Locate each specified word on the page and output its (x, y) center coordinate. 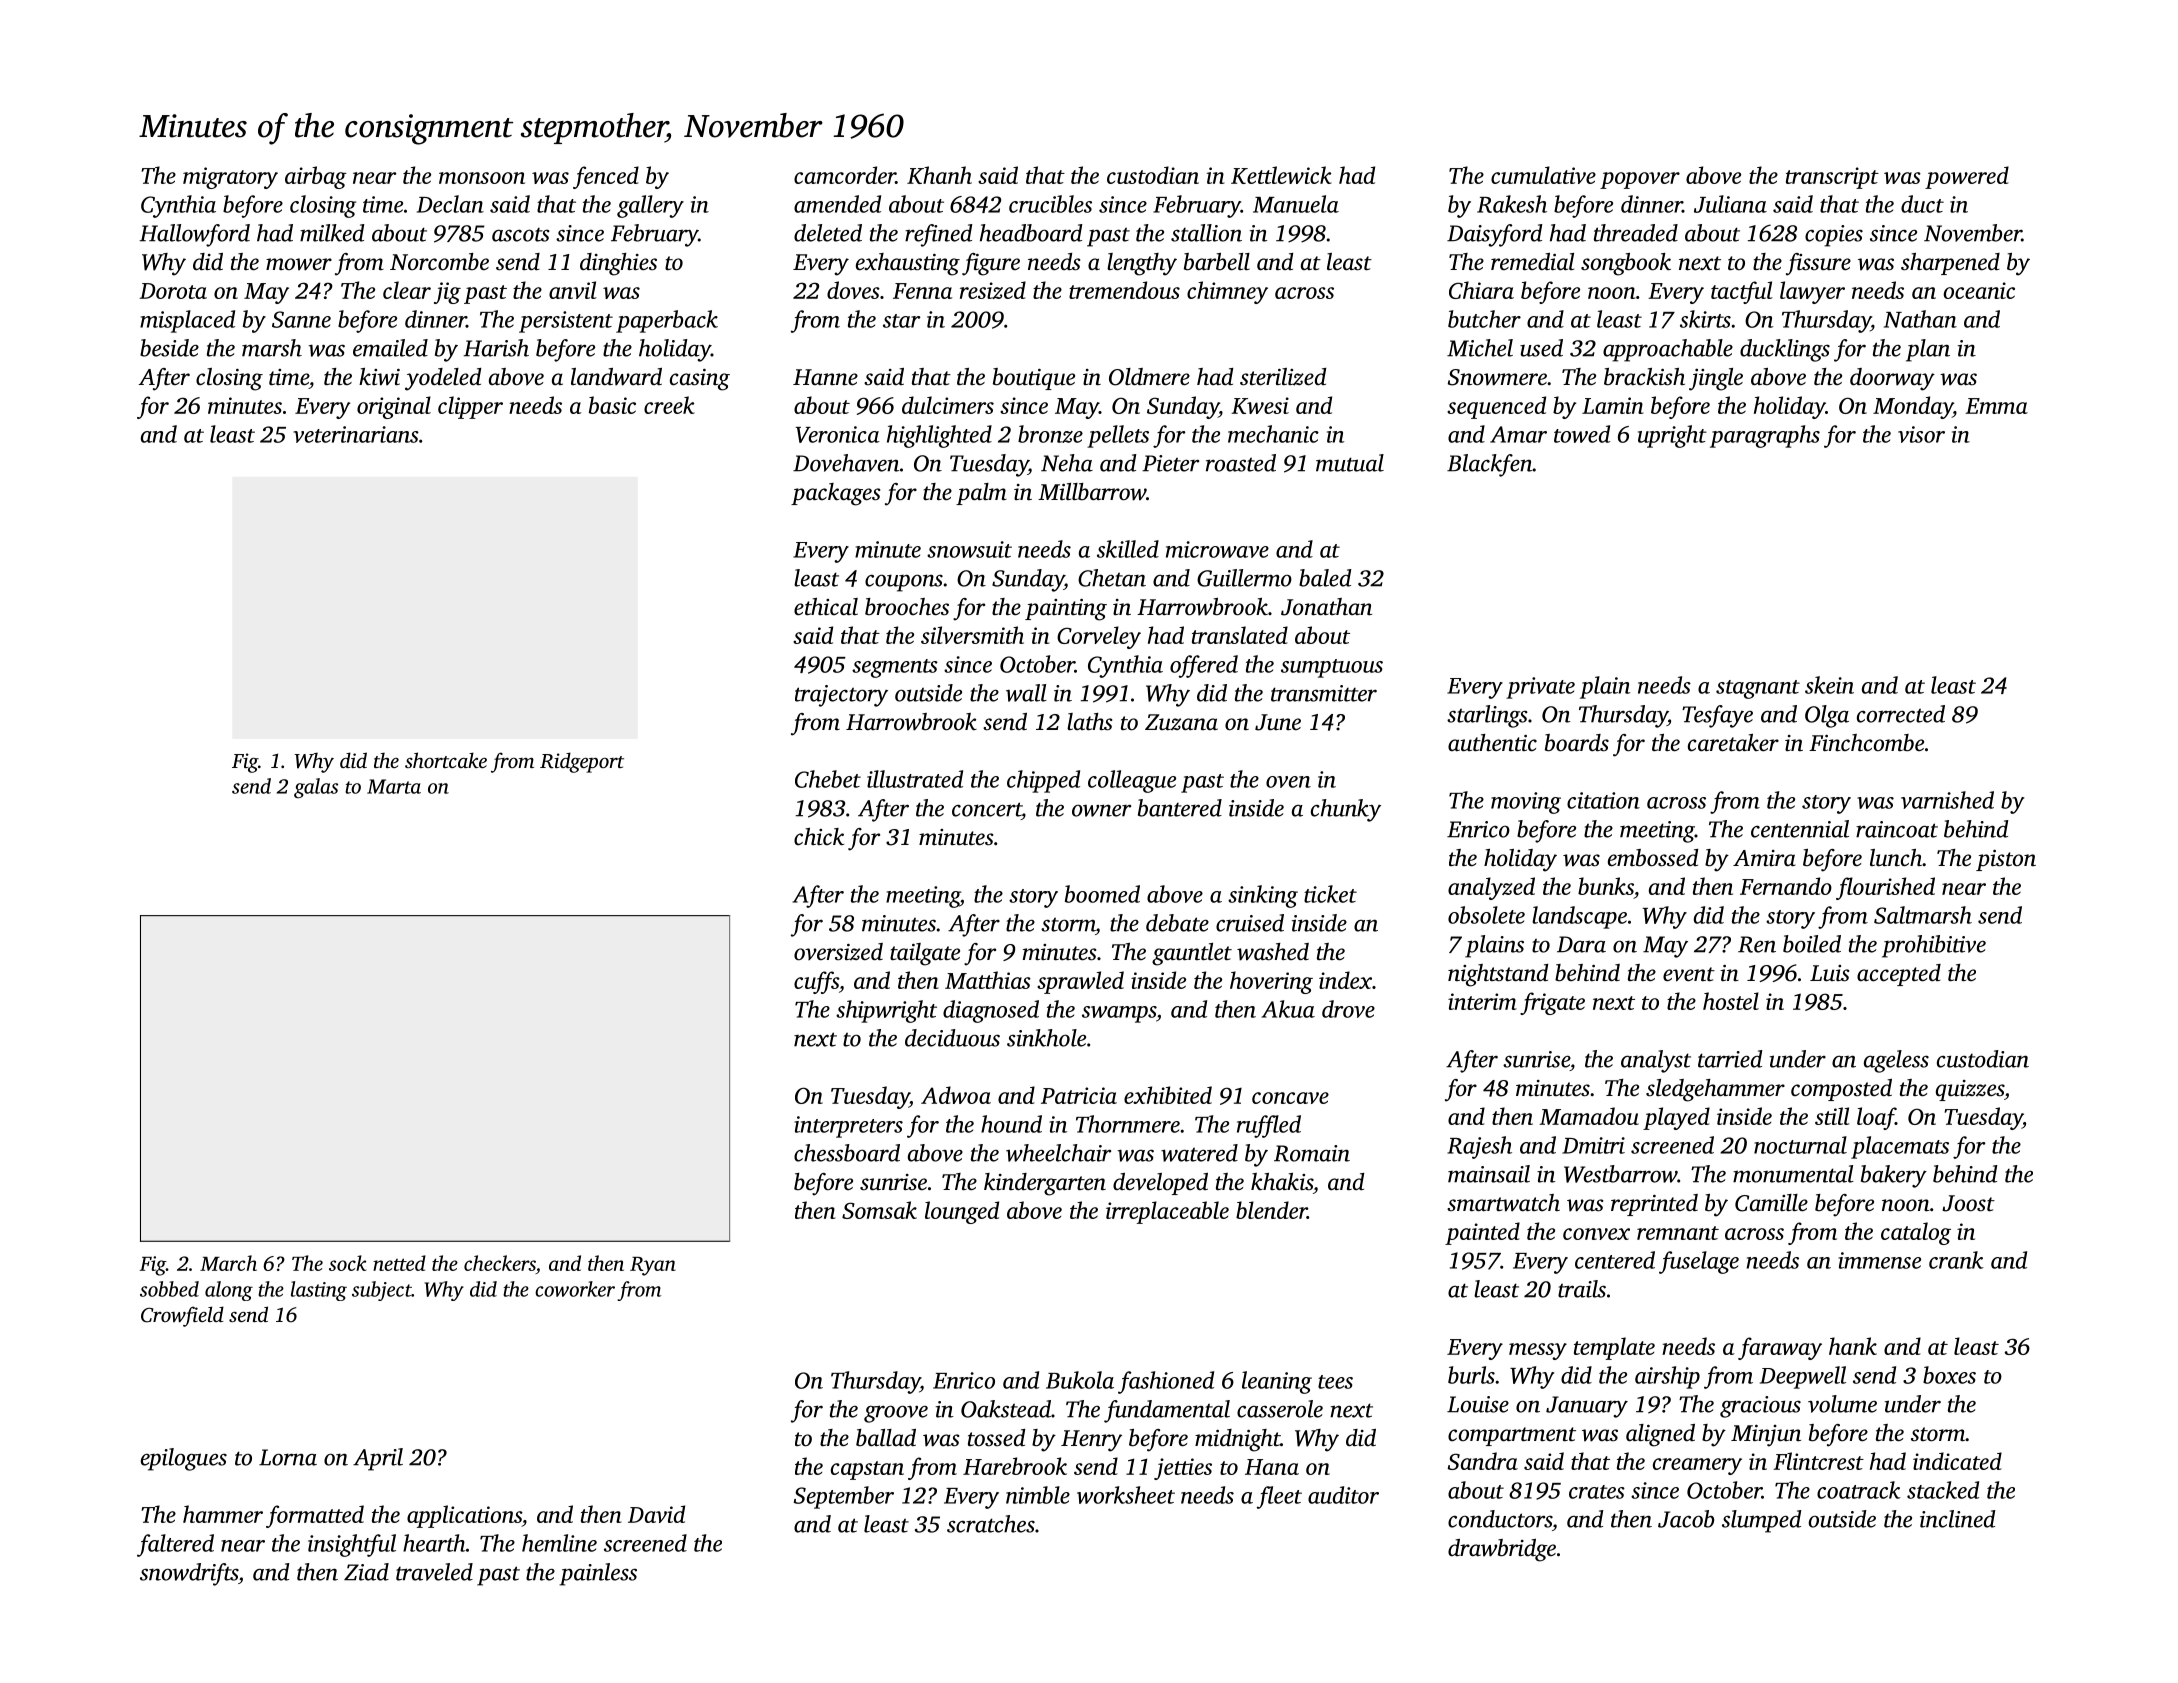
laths (1089, 722)
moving (1526, 803)
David (656, 1514)
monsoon (482, 178)
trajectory (841, 696)
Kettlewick (1281, 175)
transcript (1832, 178)
